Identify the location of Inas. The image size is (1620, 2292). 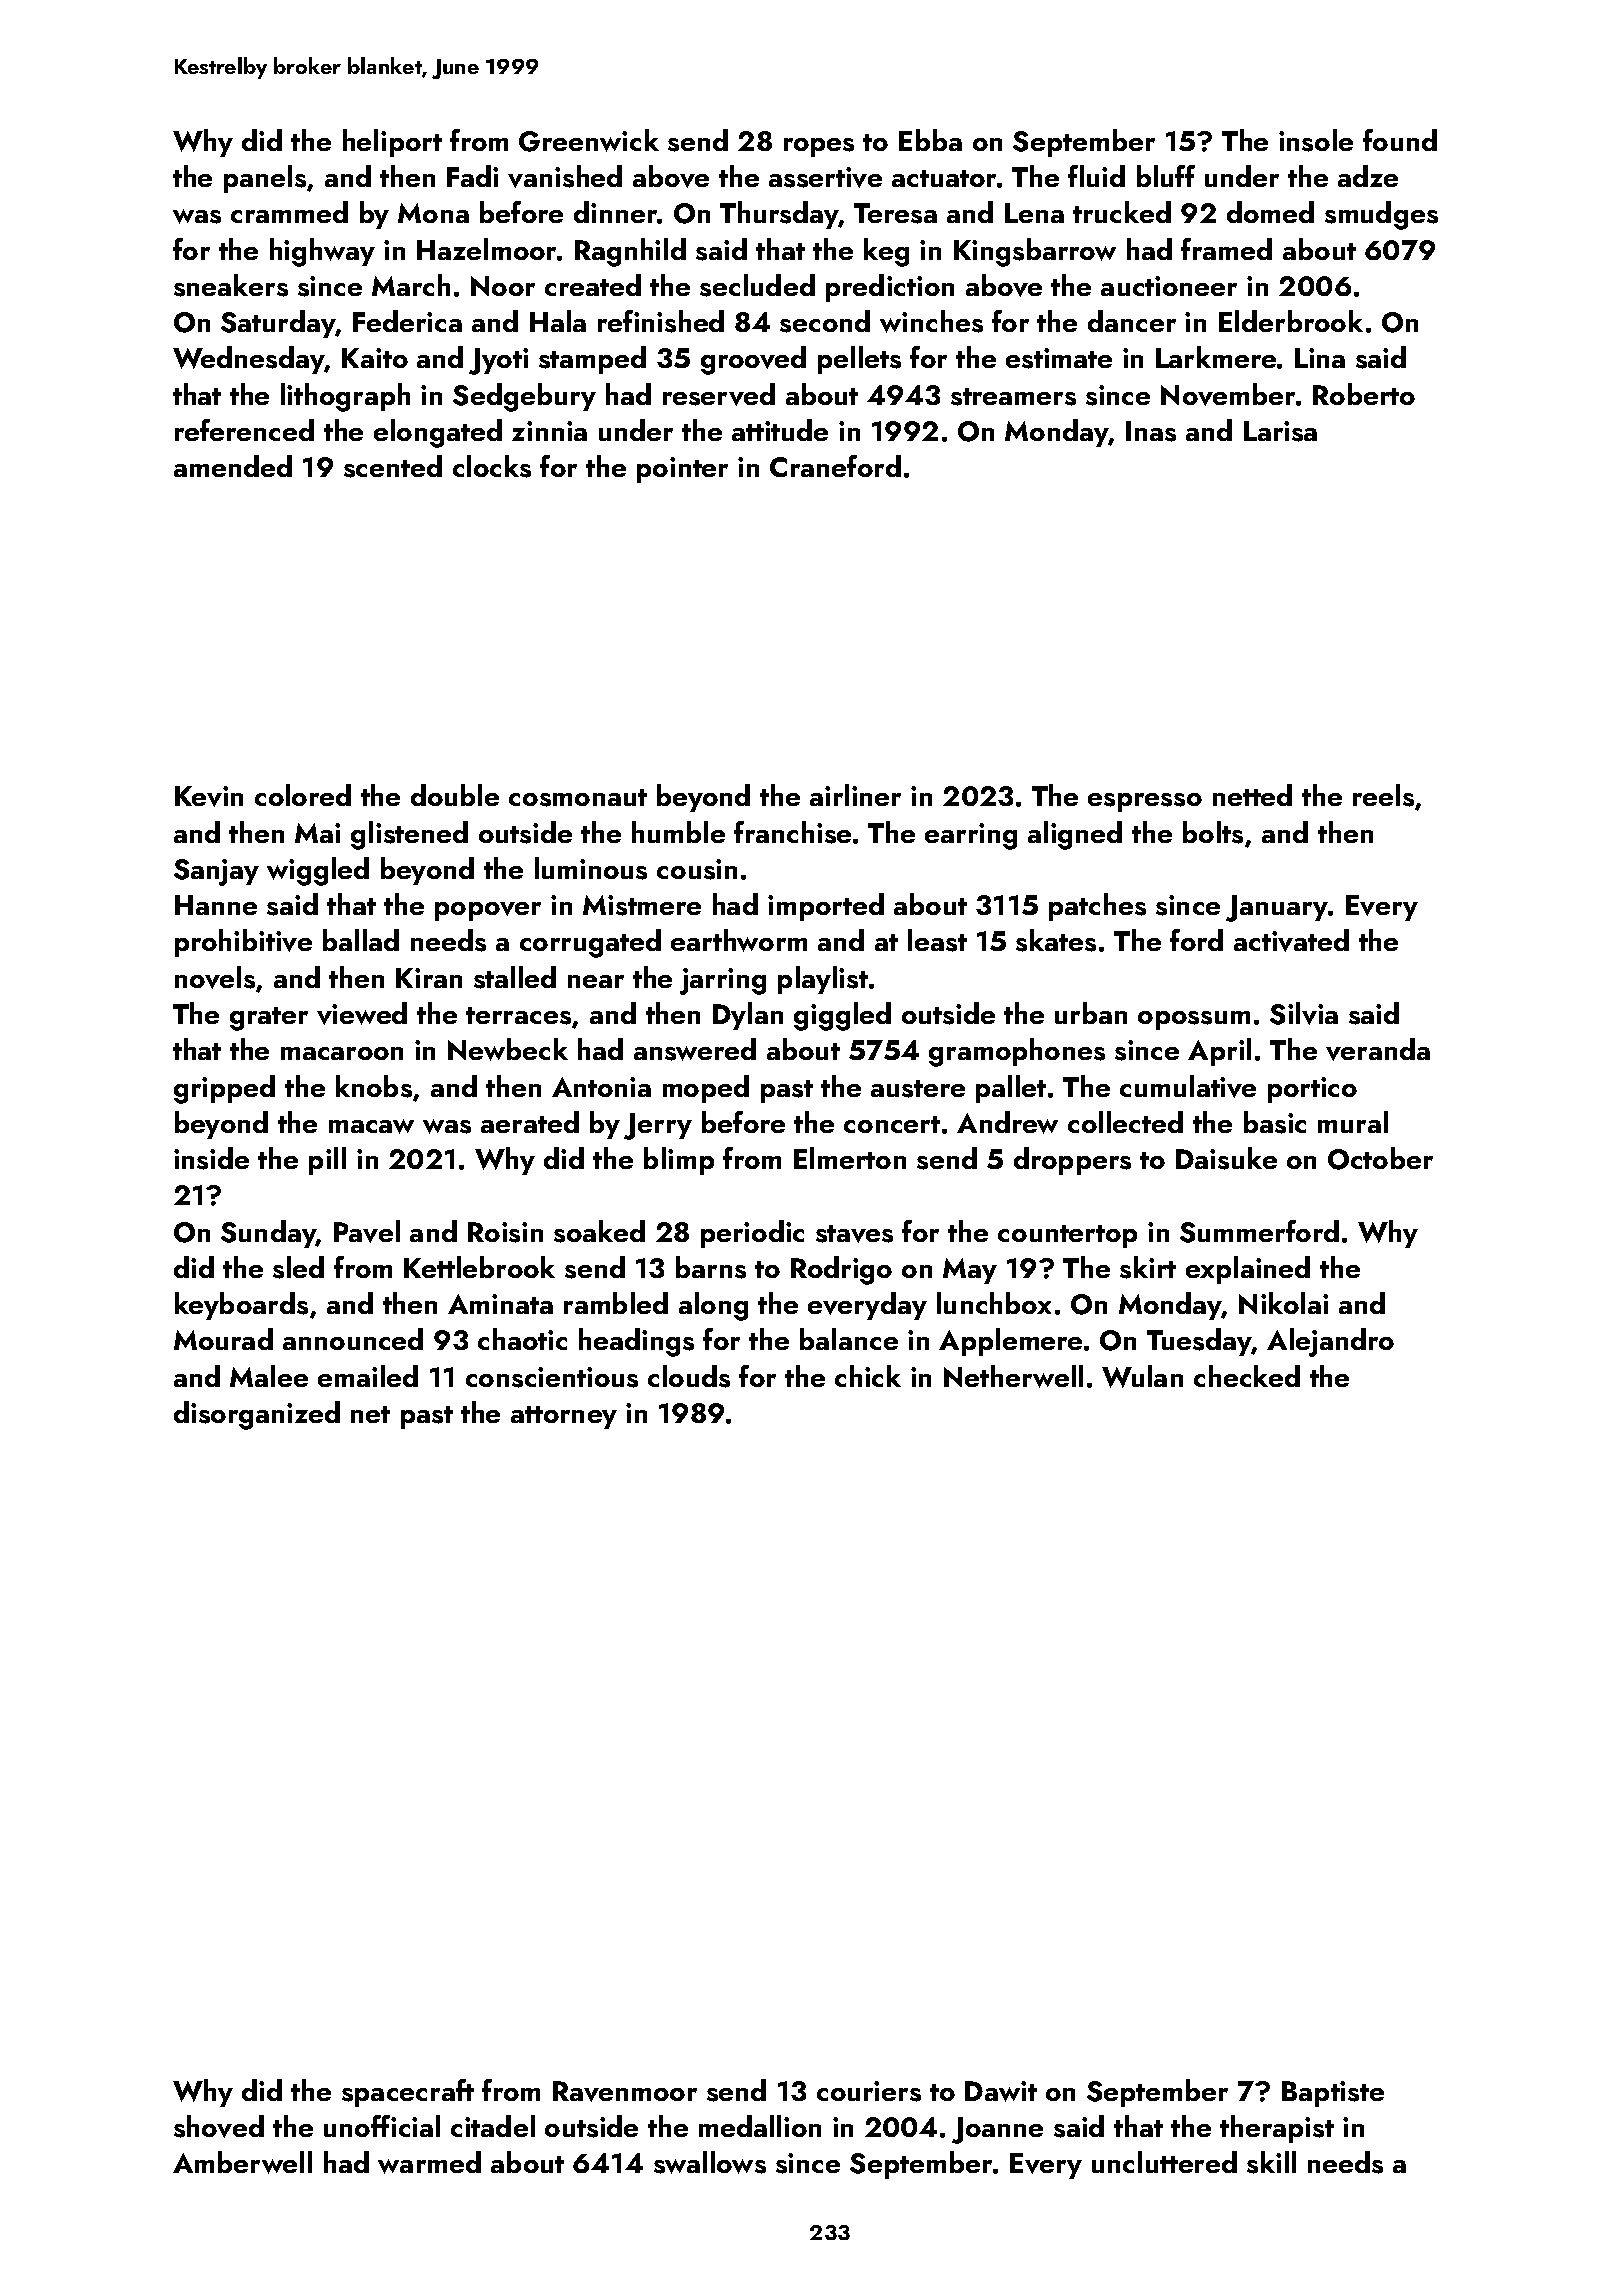
(1151, 431).
